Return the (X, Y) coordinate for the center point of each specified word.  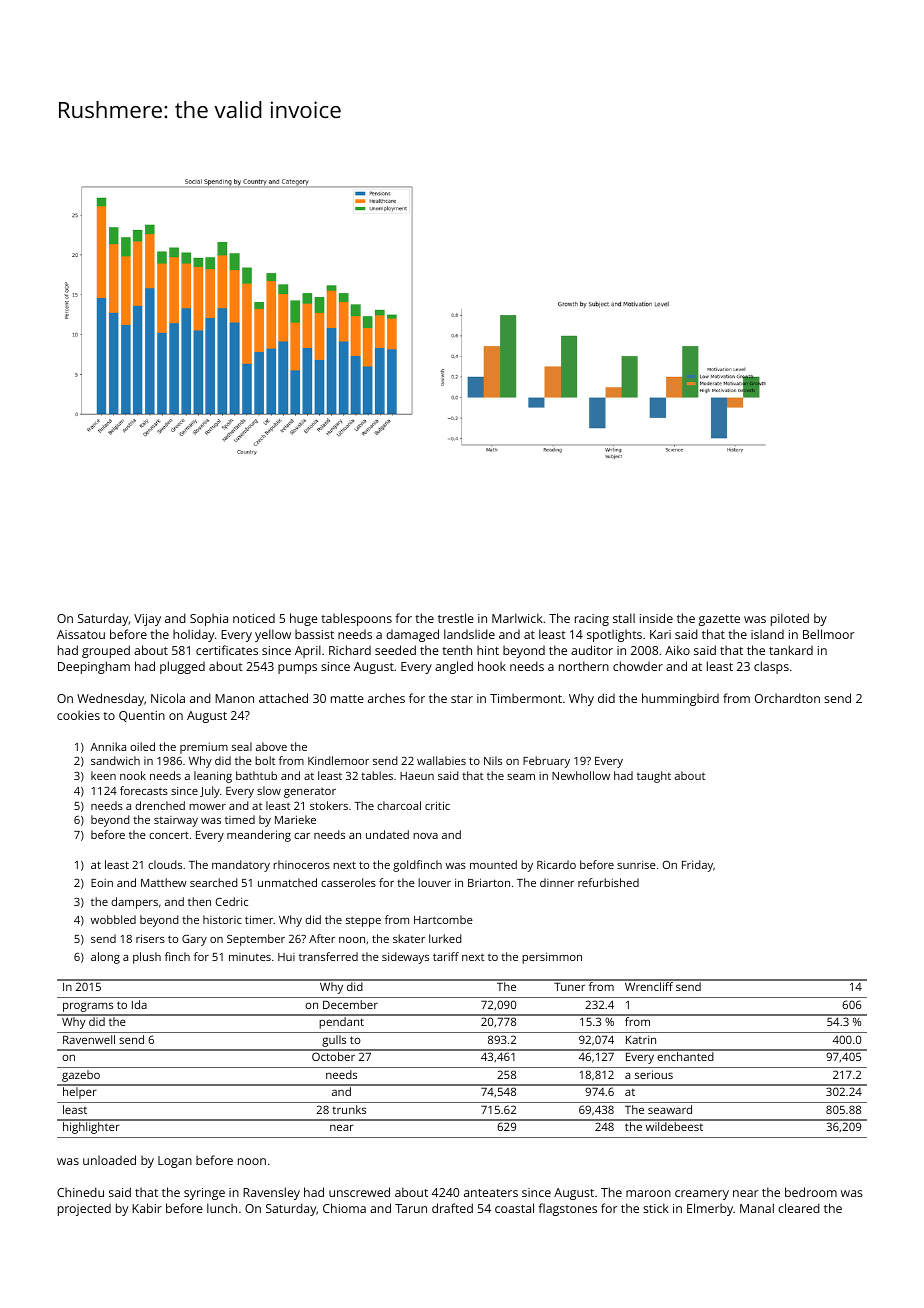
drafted (452, 1208)
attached (283, 698)
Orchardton (787, 698)
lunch (222, 1208)
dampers (134, 903)
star (462, 699)
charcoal (399, 805)
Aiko (677, 650)
